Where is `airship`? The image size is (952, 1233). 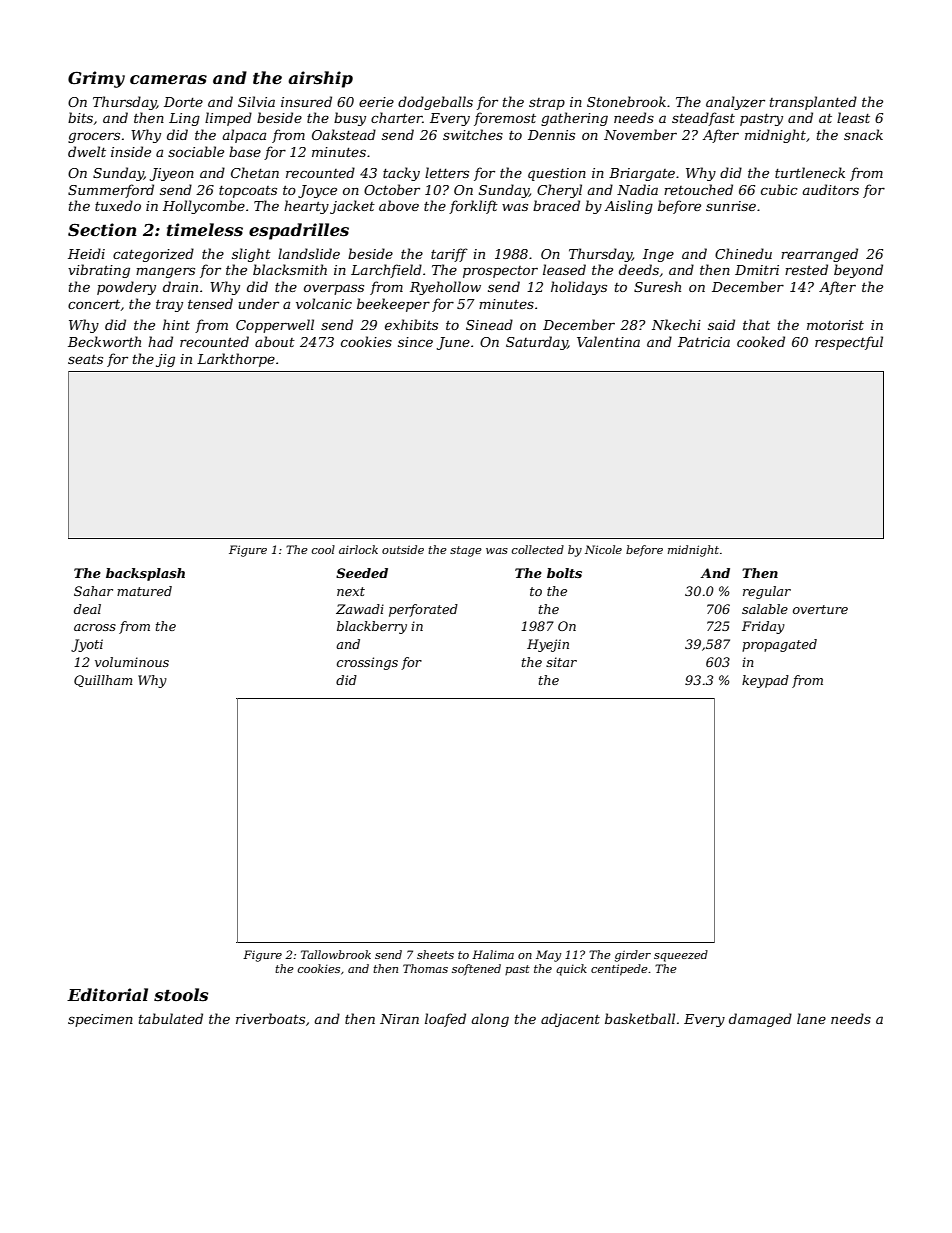 airship is located at coordinates (320, 79).
